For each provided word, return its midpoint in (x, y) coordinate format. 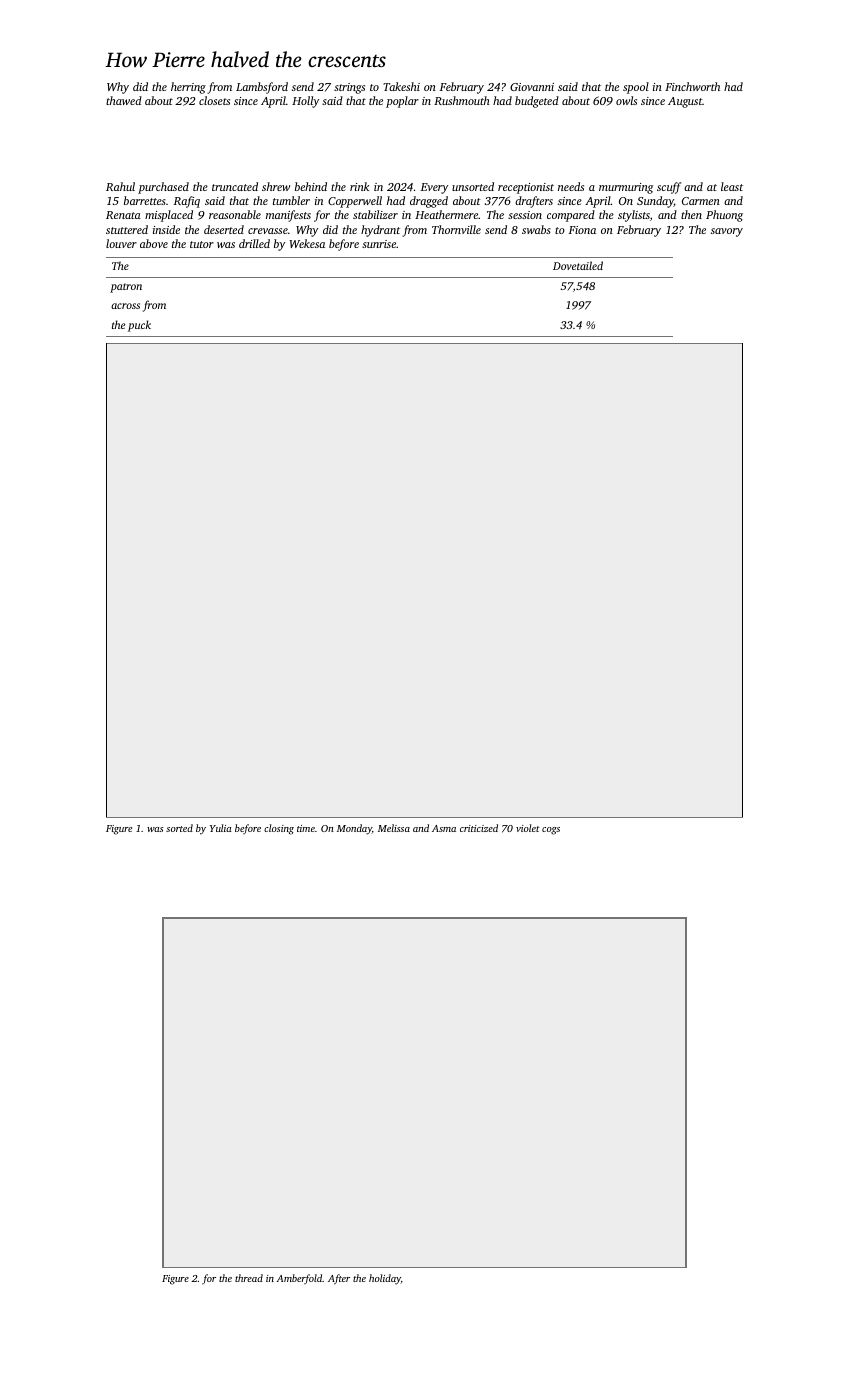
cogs (551, 831)
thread (249, 1278)
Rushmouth (462, 100)
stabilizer (375, 214)
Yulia (221, 828)
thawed (124, 100)
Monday (354, 829)
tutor (202, 244)
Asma (444, 828)
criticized (479, 828)
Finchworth (692, 86)
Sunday (655, 202)
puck (139, 326)
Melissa (394, 828)
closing (279, 829)
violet (528, 828)
